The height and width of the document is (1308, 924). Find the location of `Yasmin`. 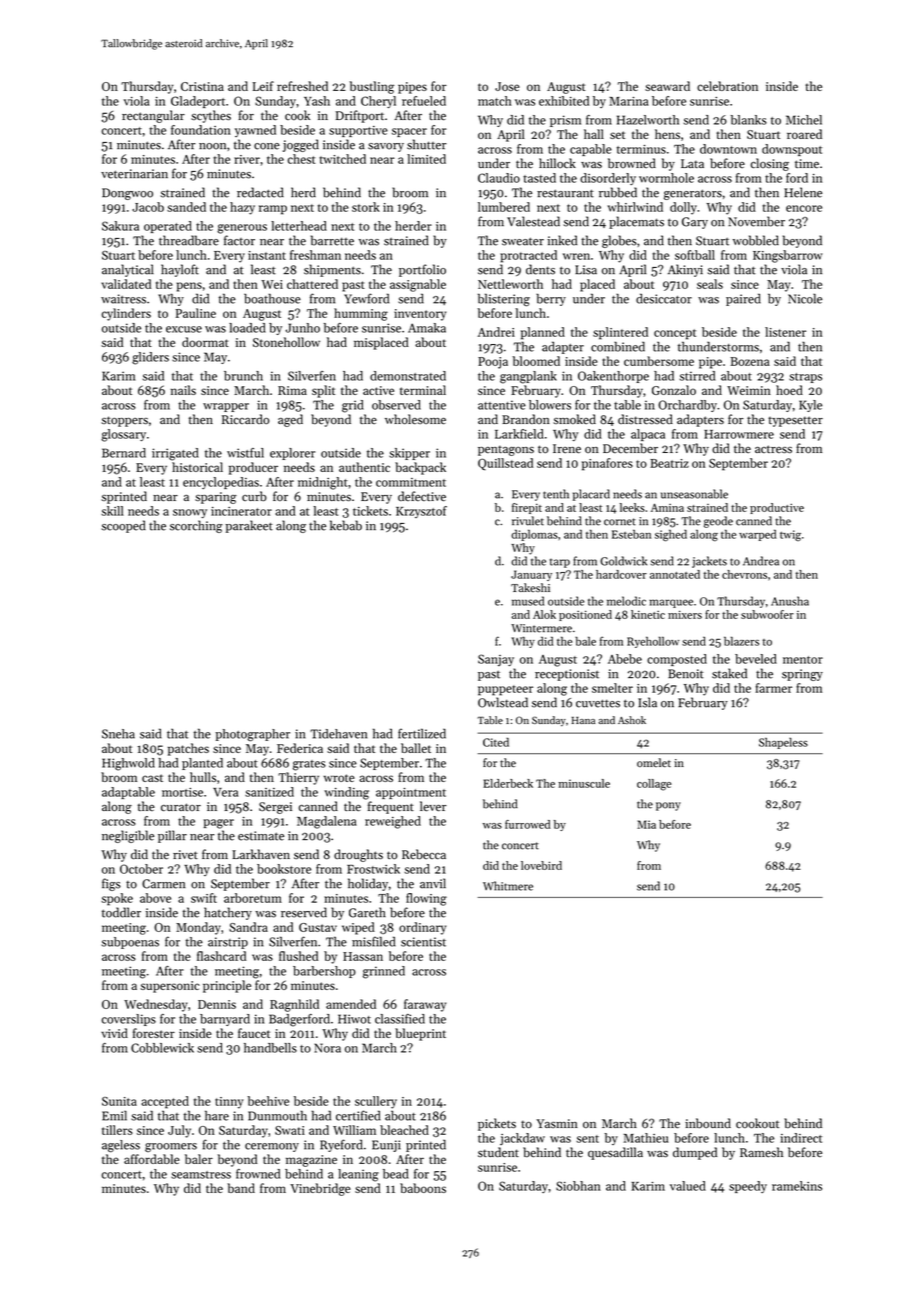

Yasmin is located at coordinates (557, 1123).
